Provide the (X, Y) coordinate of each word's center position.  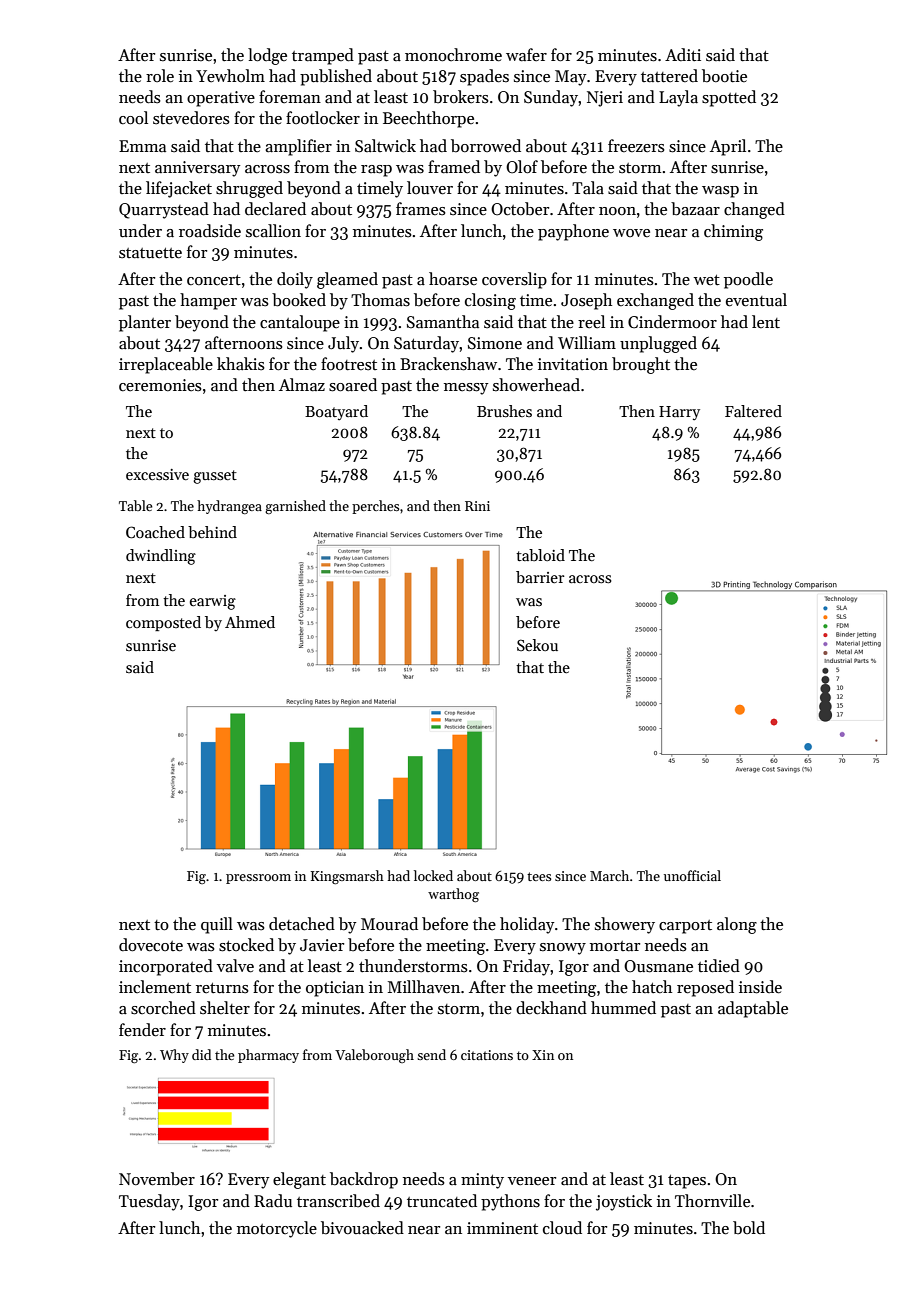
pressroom (258, 879)
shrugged (249, 189)
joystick (624, 1202)
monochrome (453, 55)
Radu (273, 1201)
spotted (729, 98)
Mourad (389, 923)
